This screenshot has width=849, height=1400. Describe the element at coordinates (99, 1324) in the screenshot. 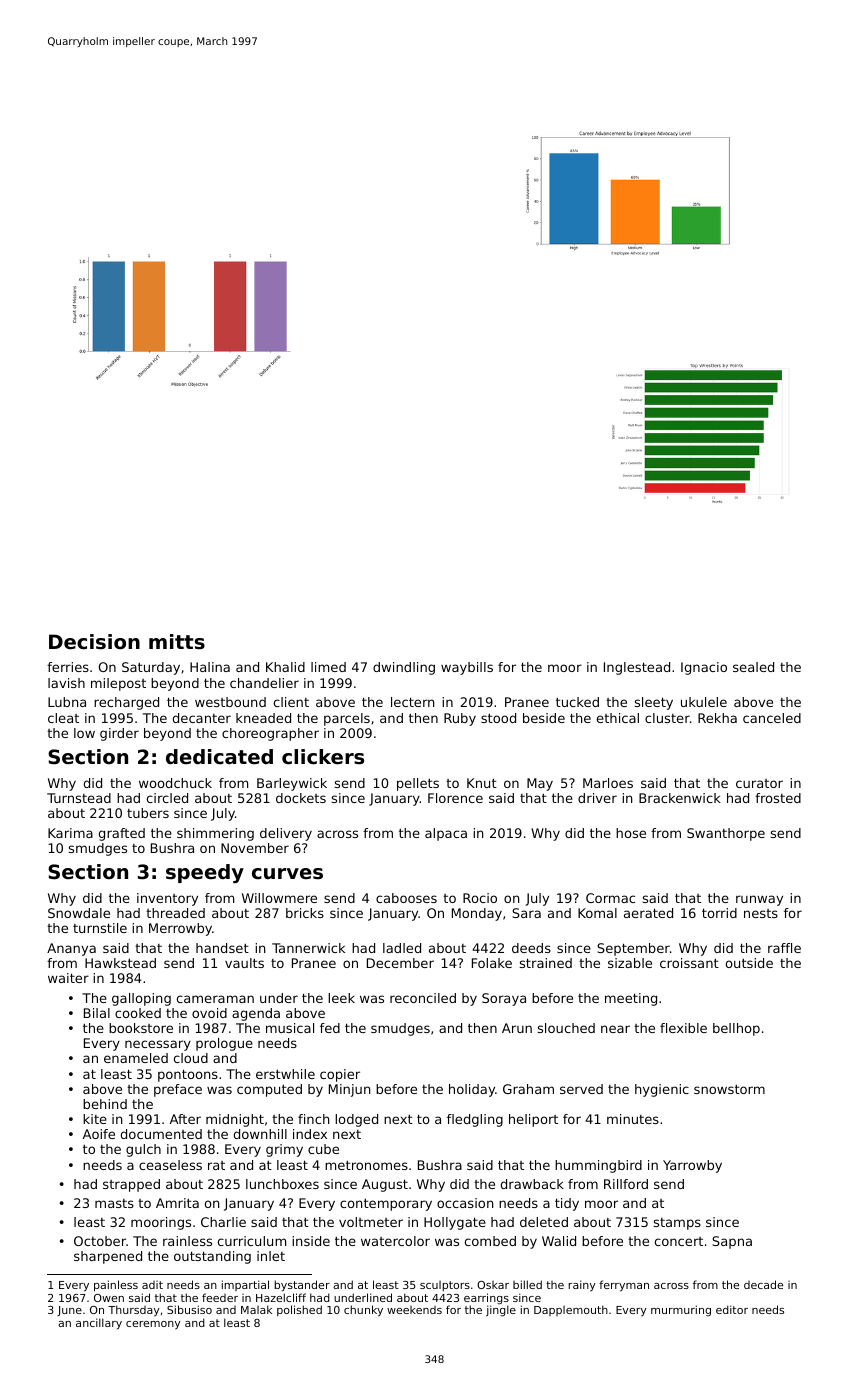

I see `ancillary` at that location.
